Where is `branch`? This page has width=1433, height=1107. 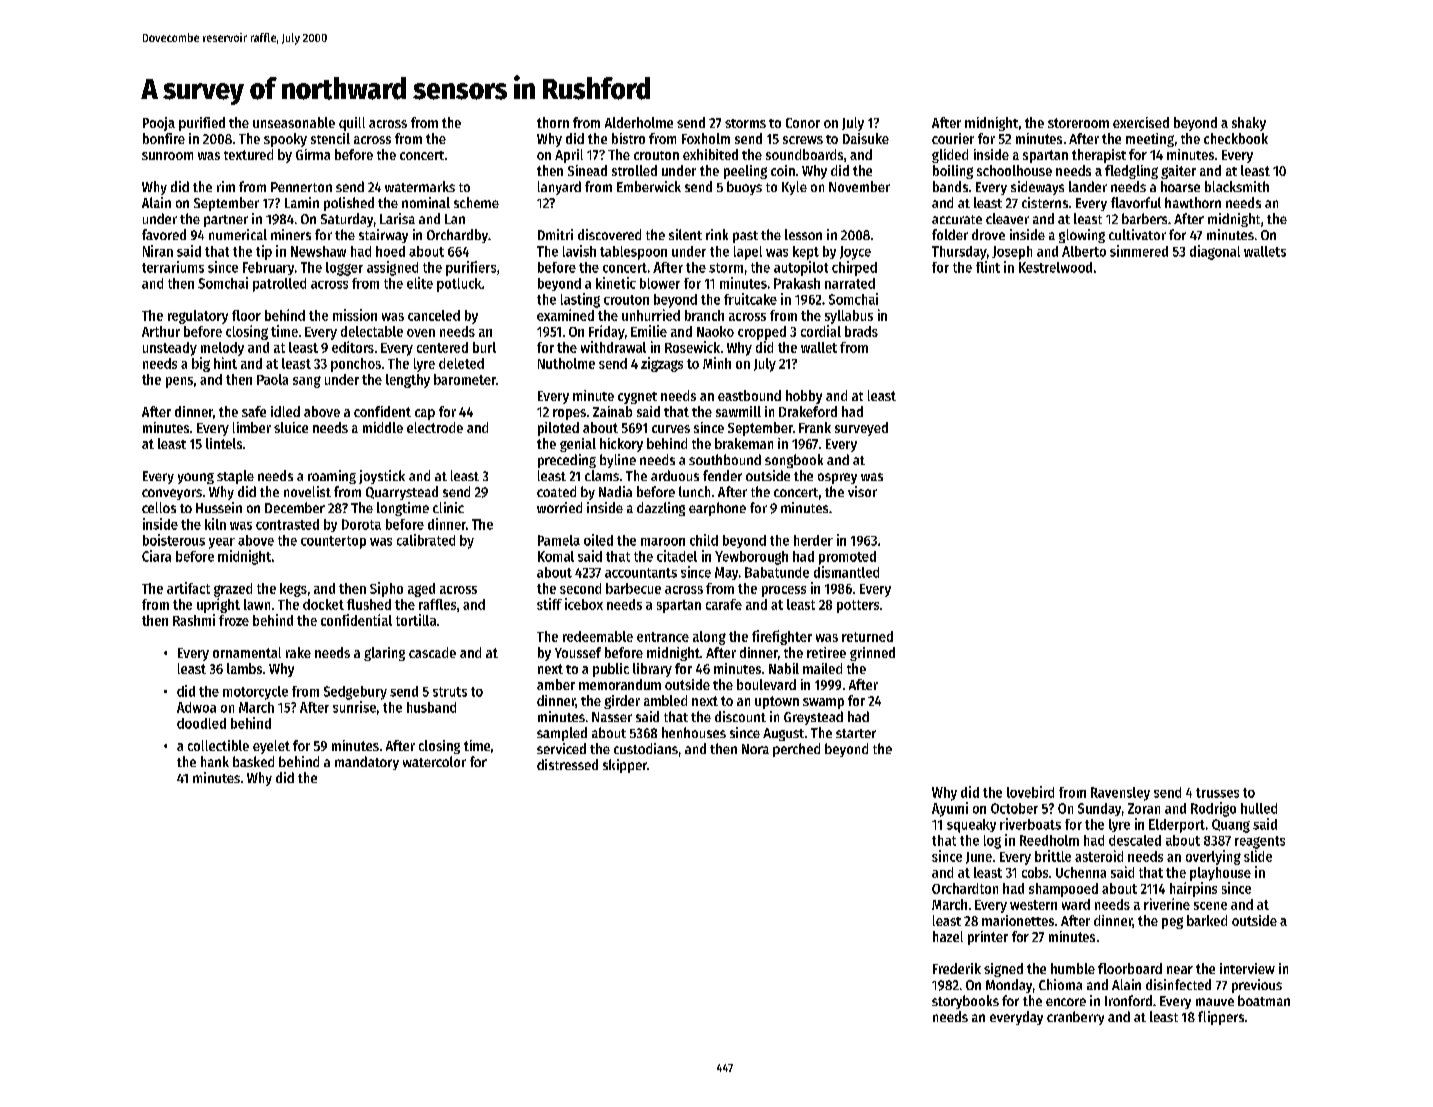
branch is located at coordinates (704, 315).
